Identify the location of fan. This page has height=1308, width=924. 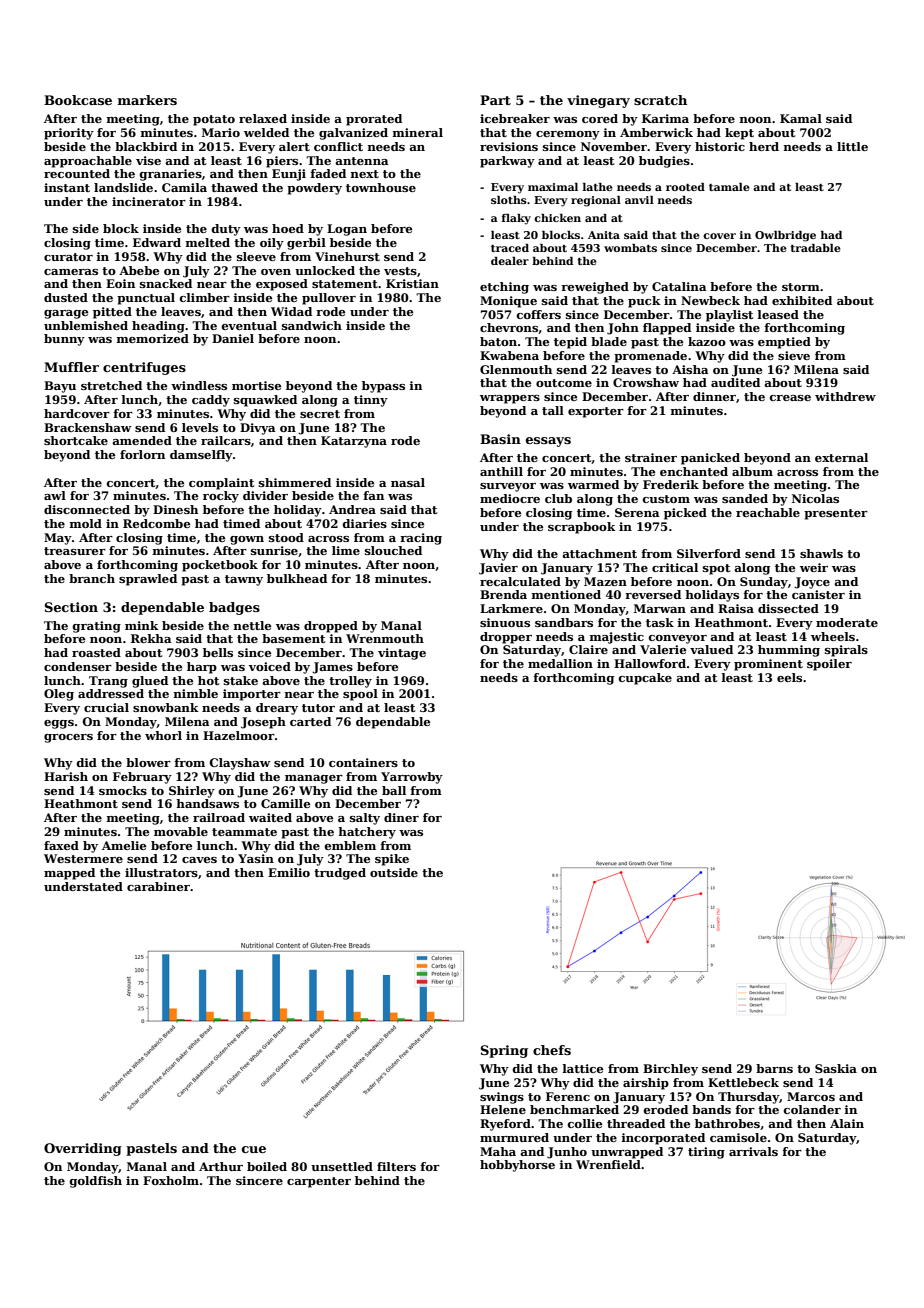
(373, 495).
